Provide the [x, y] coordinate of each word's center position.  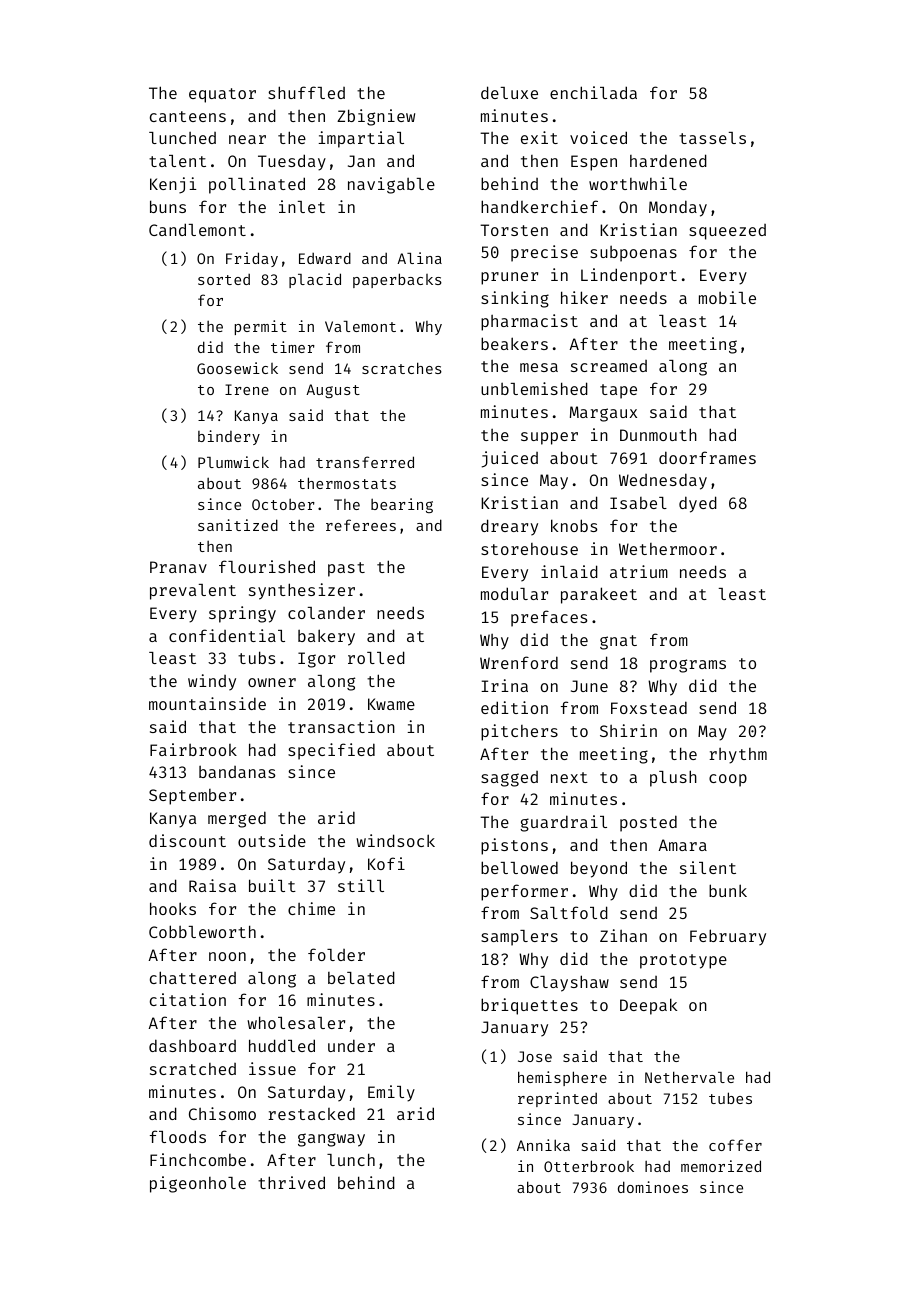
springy [242, 614]
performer [524, 892]
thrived [291, 1182]
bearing [402, 505]
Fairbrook [193, 749]
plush [673, 778]
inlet [302, 206]
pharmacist [529, 322]
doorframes [707, 457]
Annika [543, 1145]
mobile [727, 297]
